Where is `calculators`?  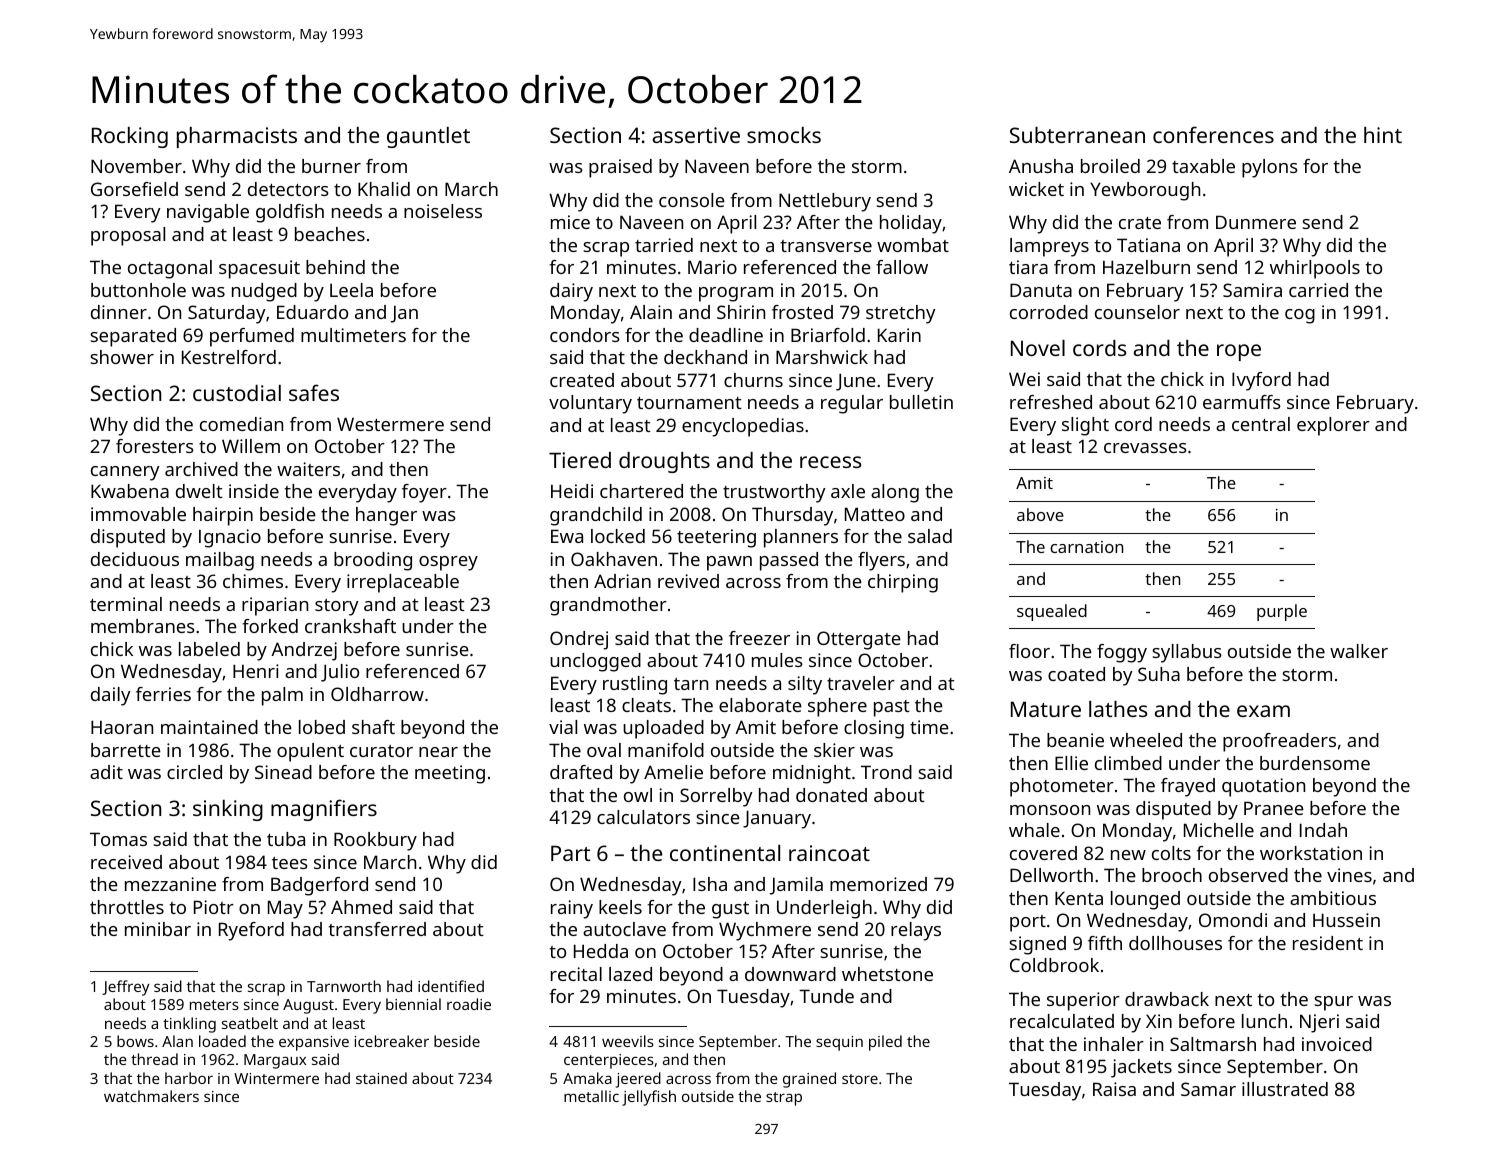
calculators is located at coordinates (643, 817).
